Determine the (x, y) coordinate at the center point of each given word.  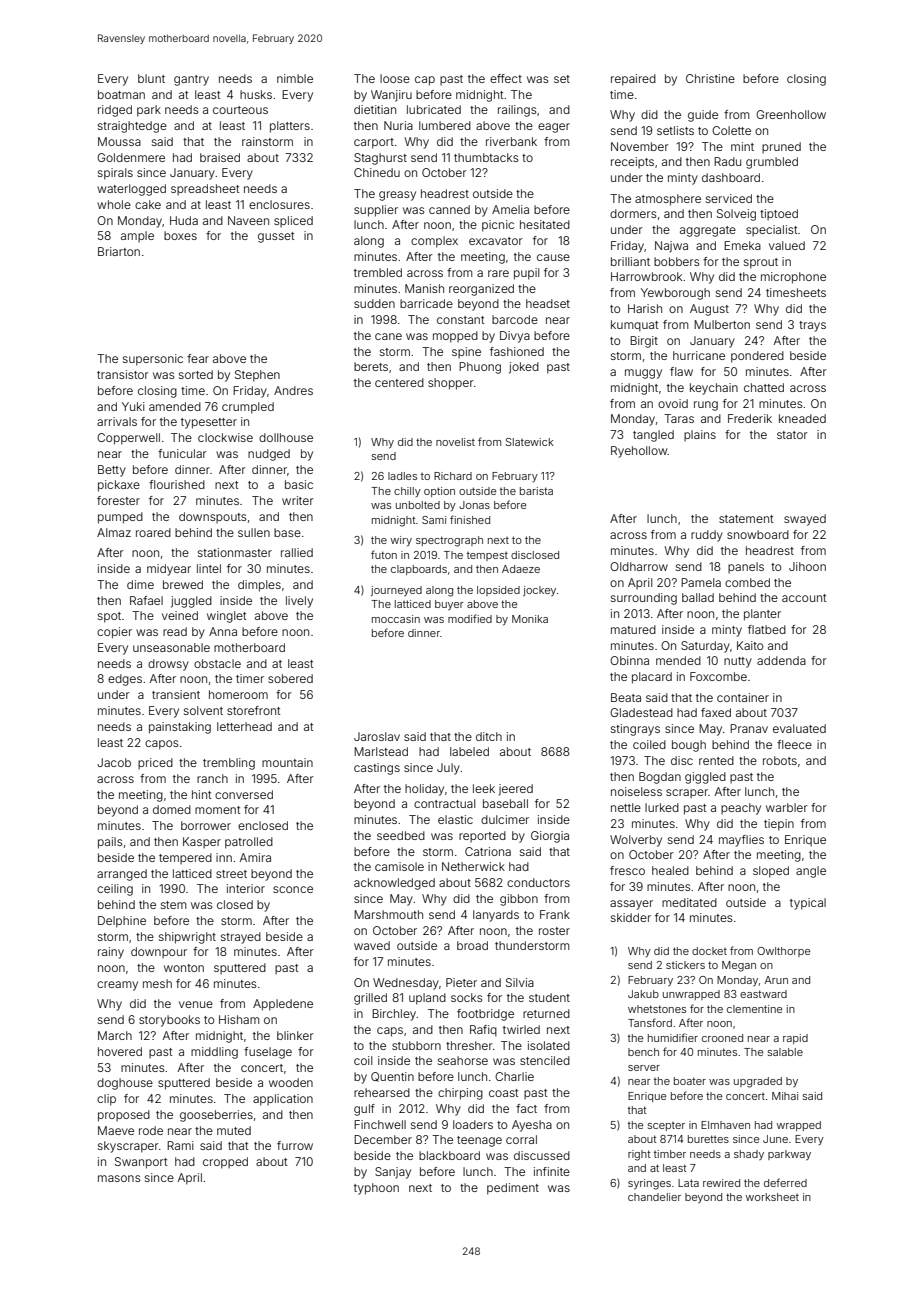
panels (746, 567)
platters (290, 127)
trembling (229, 764)
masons (119, 1178)
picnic (498, 226)
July (448, 769)
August (709, 310)
